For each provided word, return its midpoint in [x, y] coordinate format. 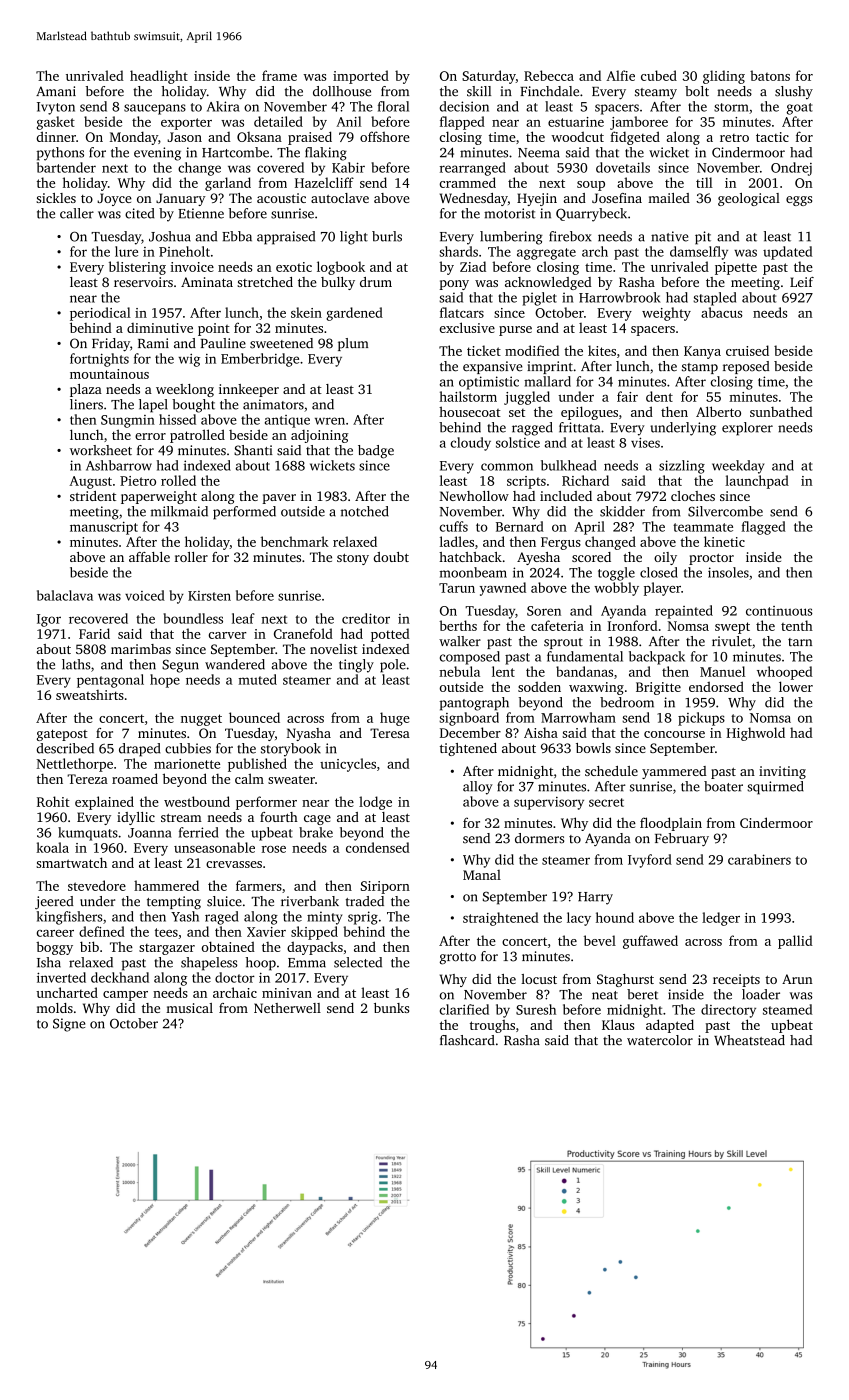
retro [734, 138]
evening [157, 154]
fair [627, 396]
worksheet [101, 450]
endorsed [716, 686]
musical [189, 1008]
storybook [291, 750]
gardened [354, 314]
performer [266, 803]
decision [464, 106]
